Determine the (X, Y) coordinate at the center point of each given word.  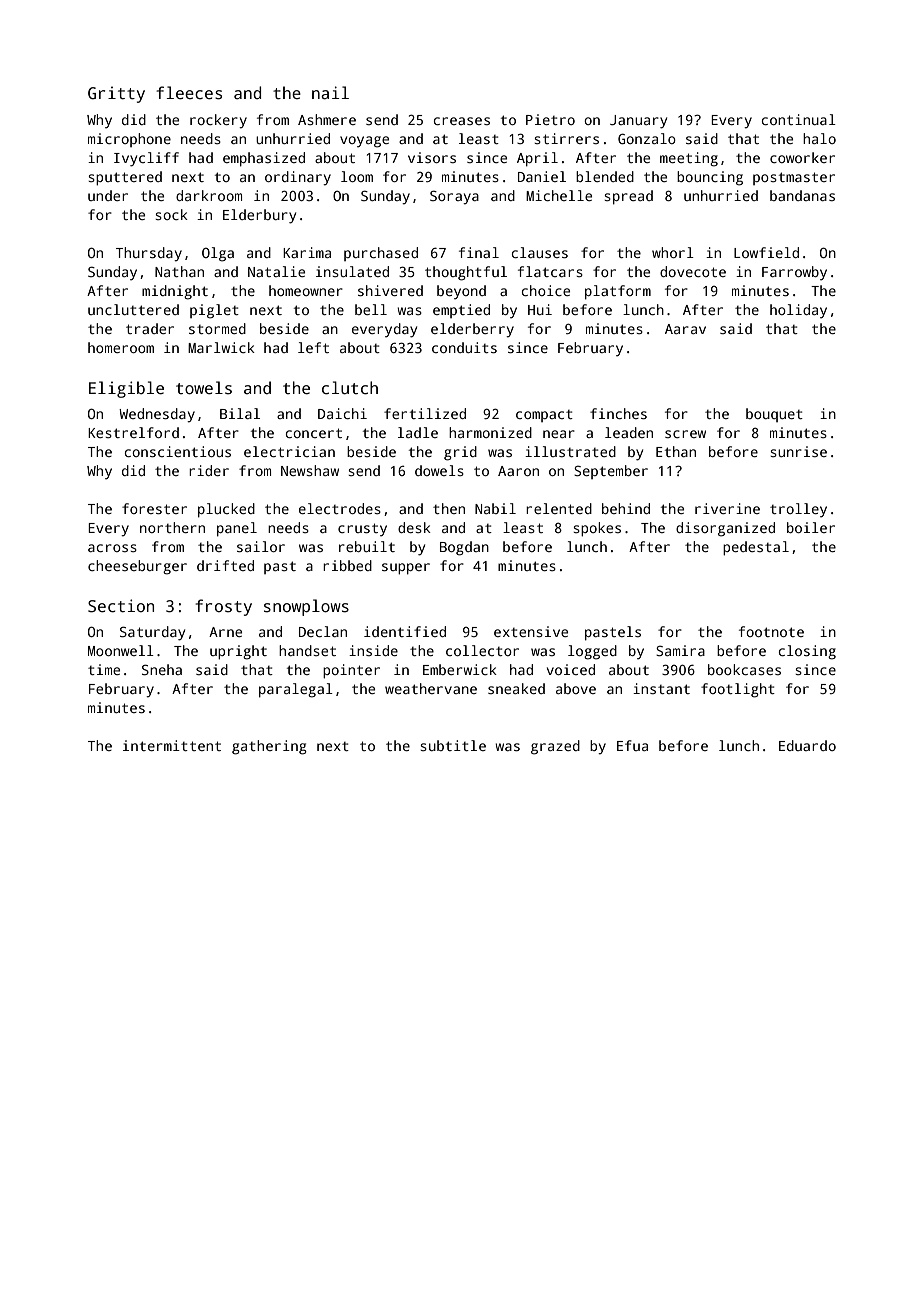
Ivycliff (146, 159)
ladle (418, 432)
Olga (218, 254)
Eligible (126, 389)
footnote (771, 631)
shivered (390, 290)
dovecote (693, 271)
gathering (269, 747)
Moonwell (121, 650)
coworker (802, 157)
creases (462, 121)
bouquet (774, 415)
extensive (531, 631)
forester (154, 508)
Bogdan (464, 548)
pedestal (756, 548)
